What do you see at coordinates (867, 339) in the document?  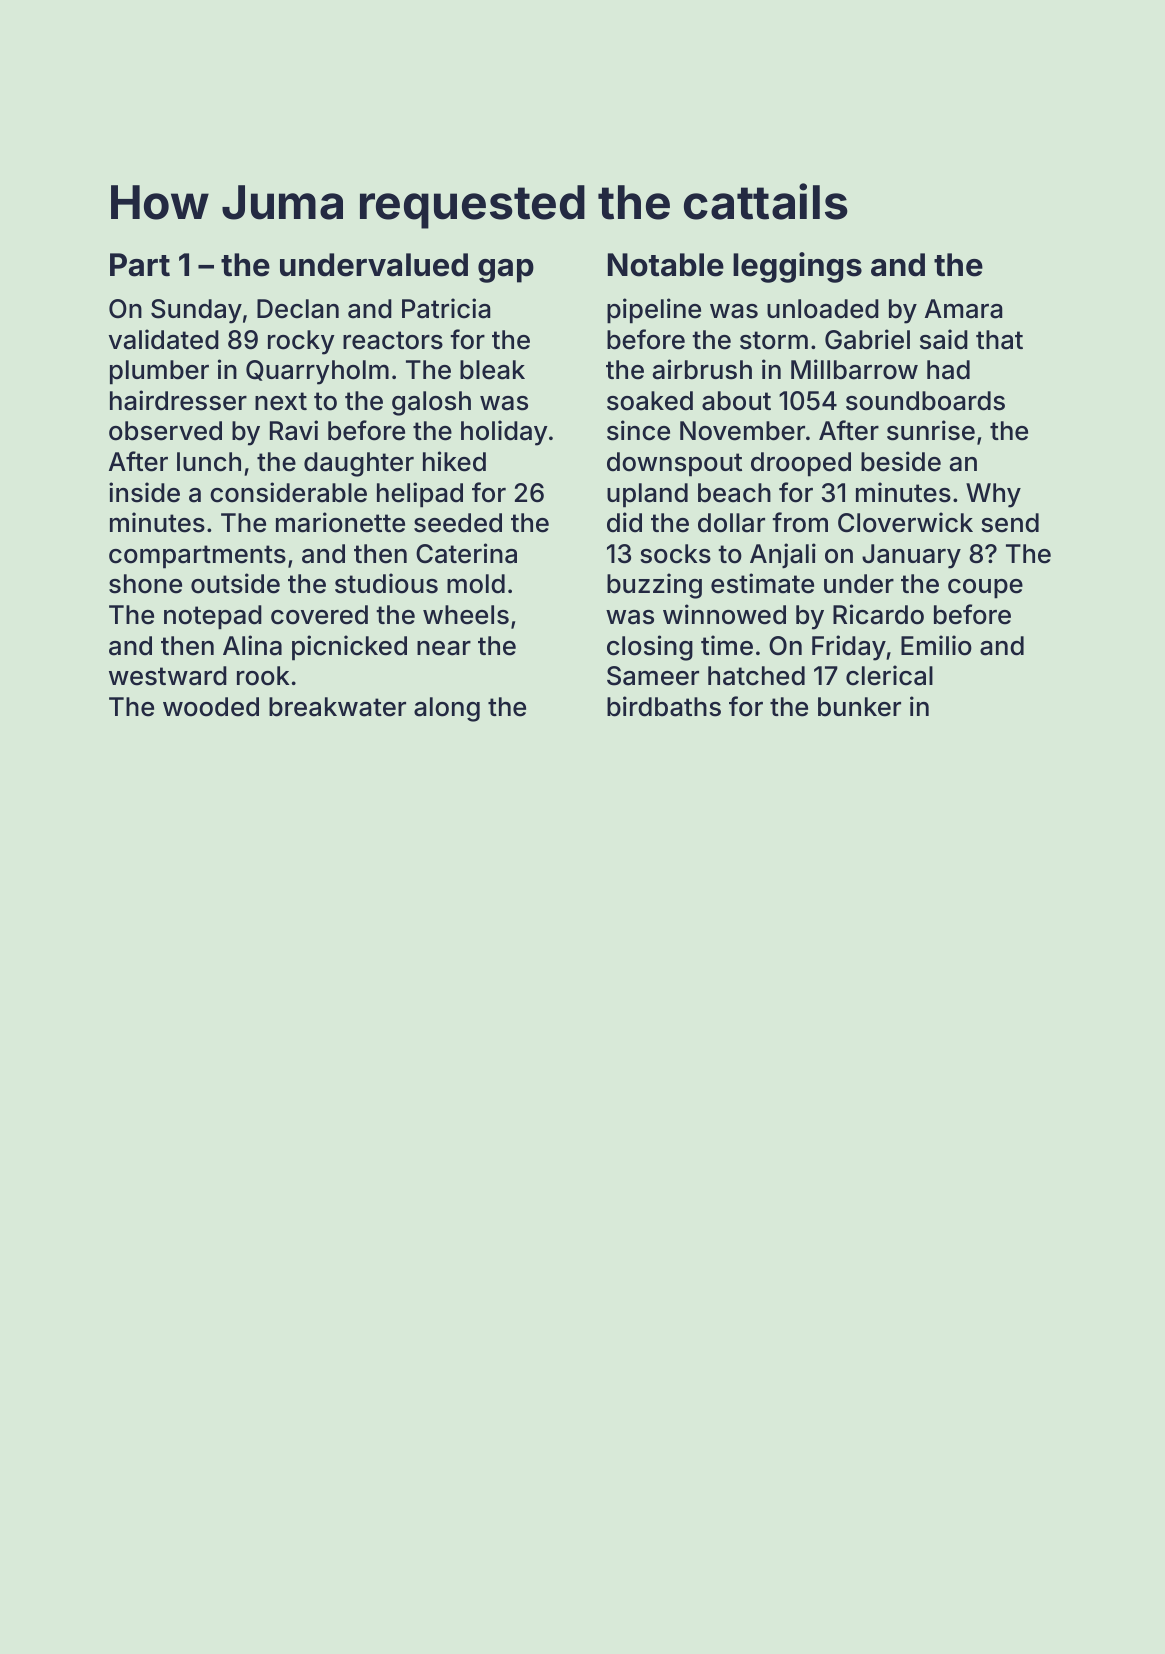 I see `Gabriel` at bounding box center [867, 339].
